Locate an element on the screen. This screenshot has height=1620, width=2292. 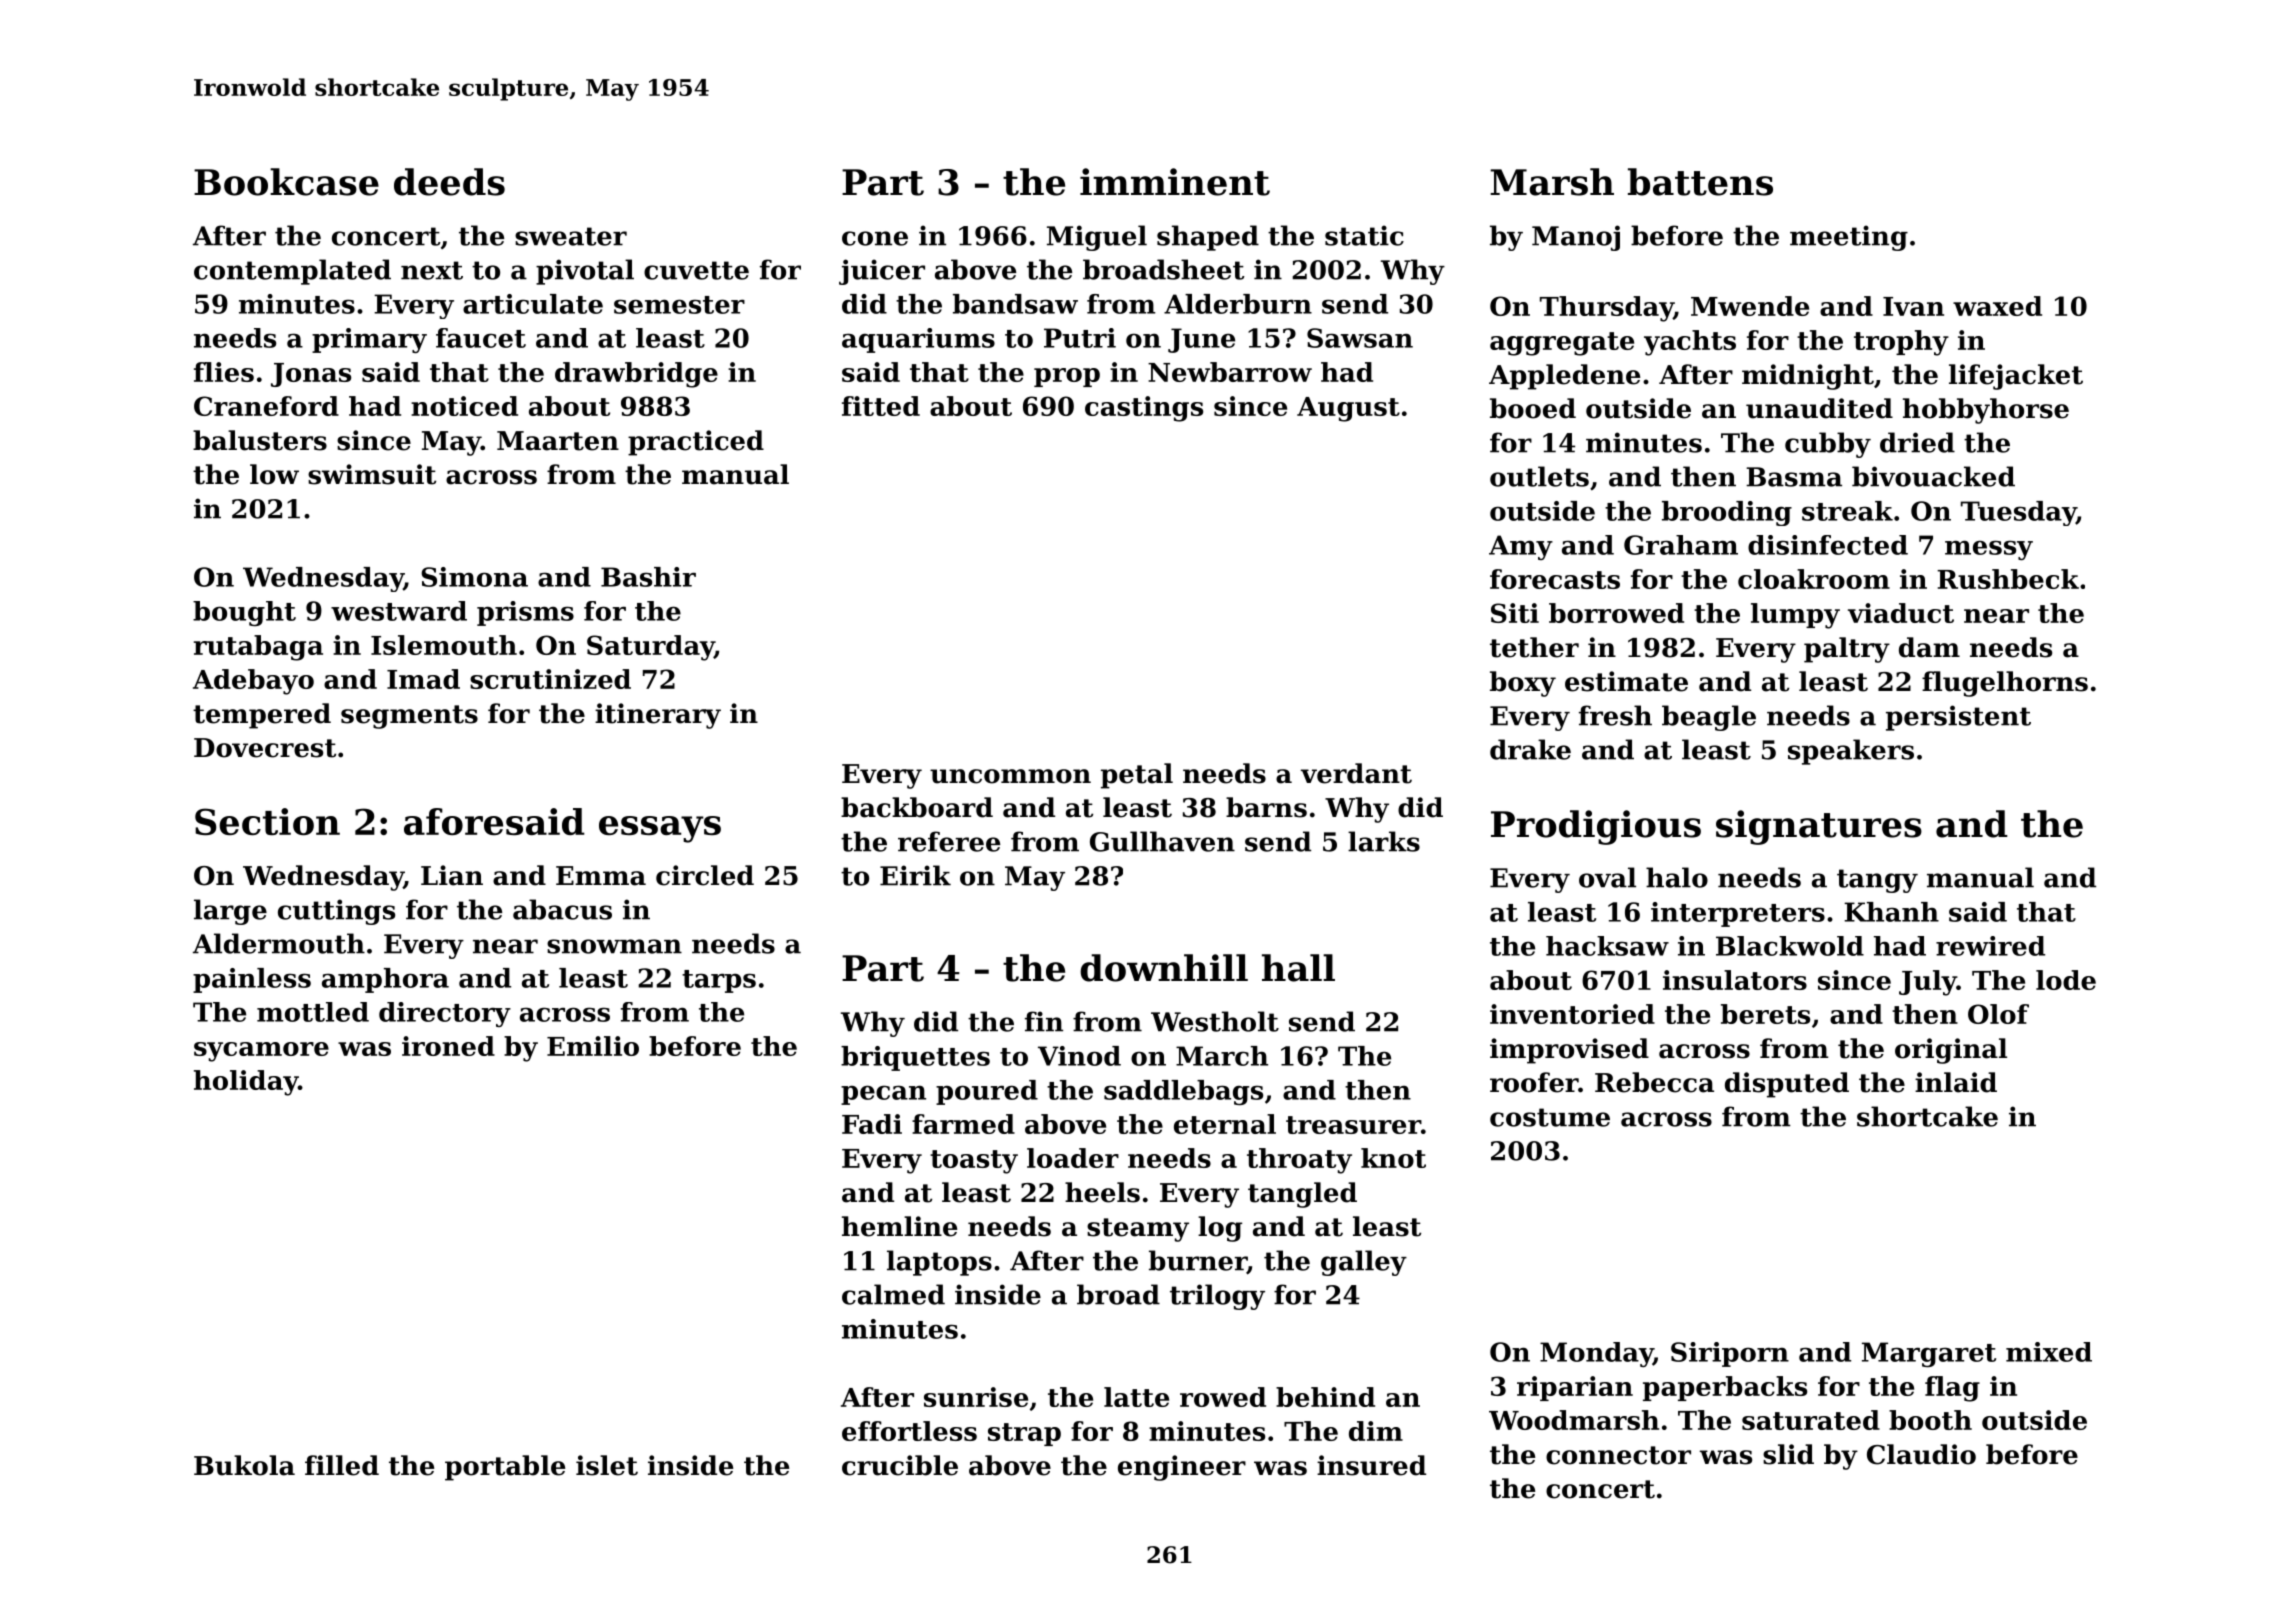
Claudio is located at coordinates (1921, 1454).
